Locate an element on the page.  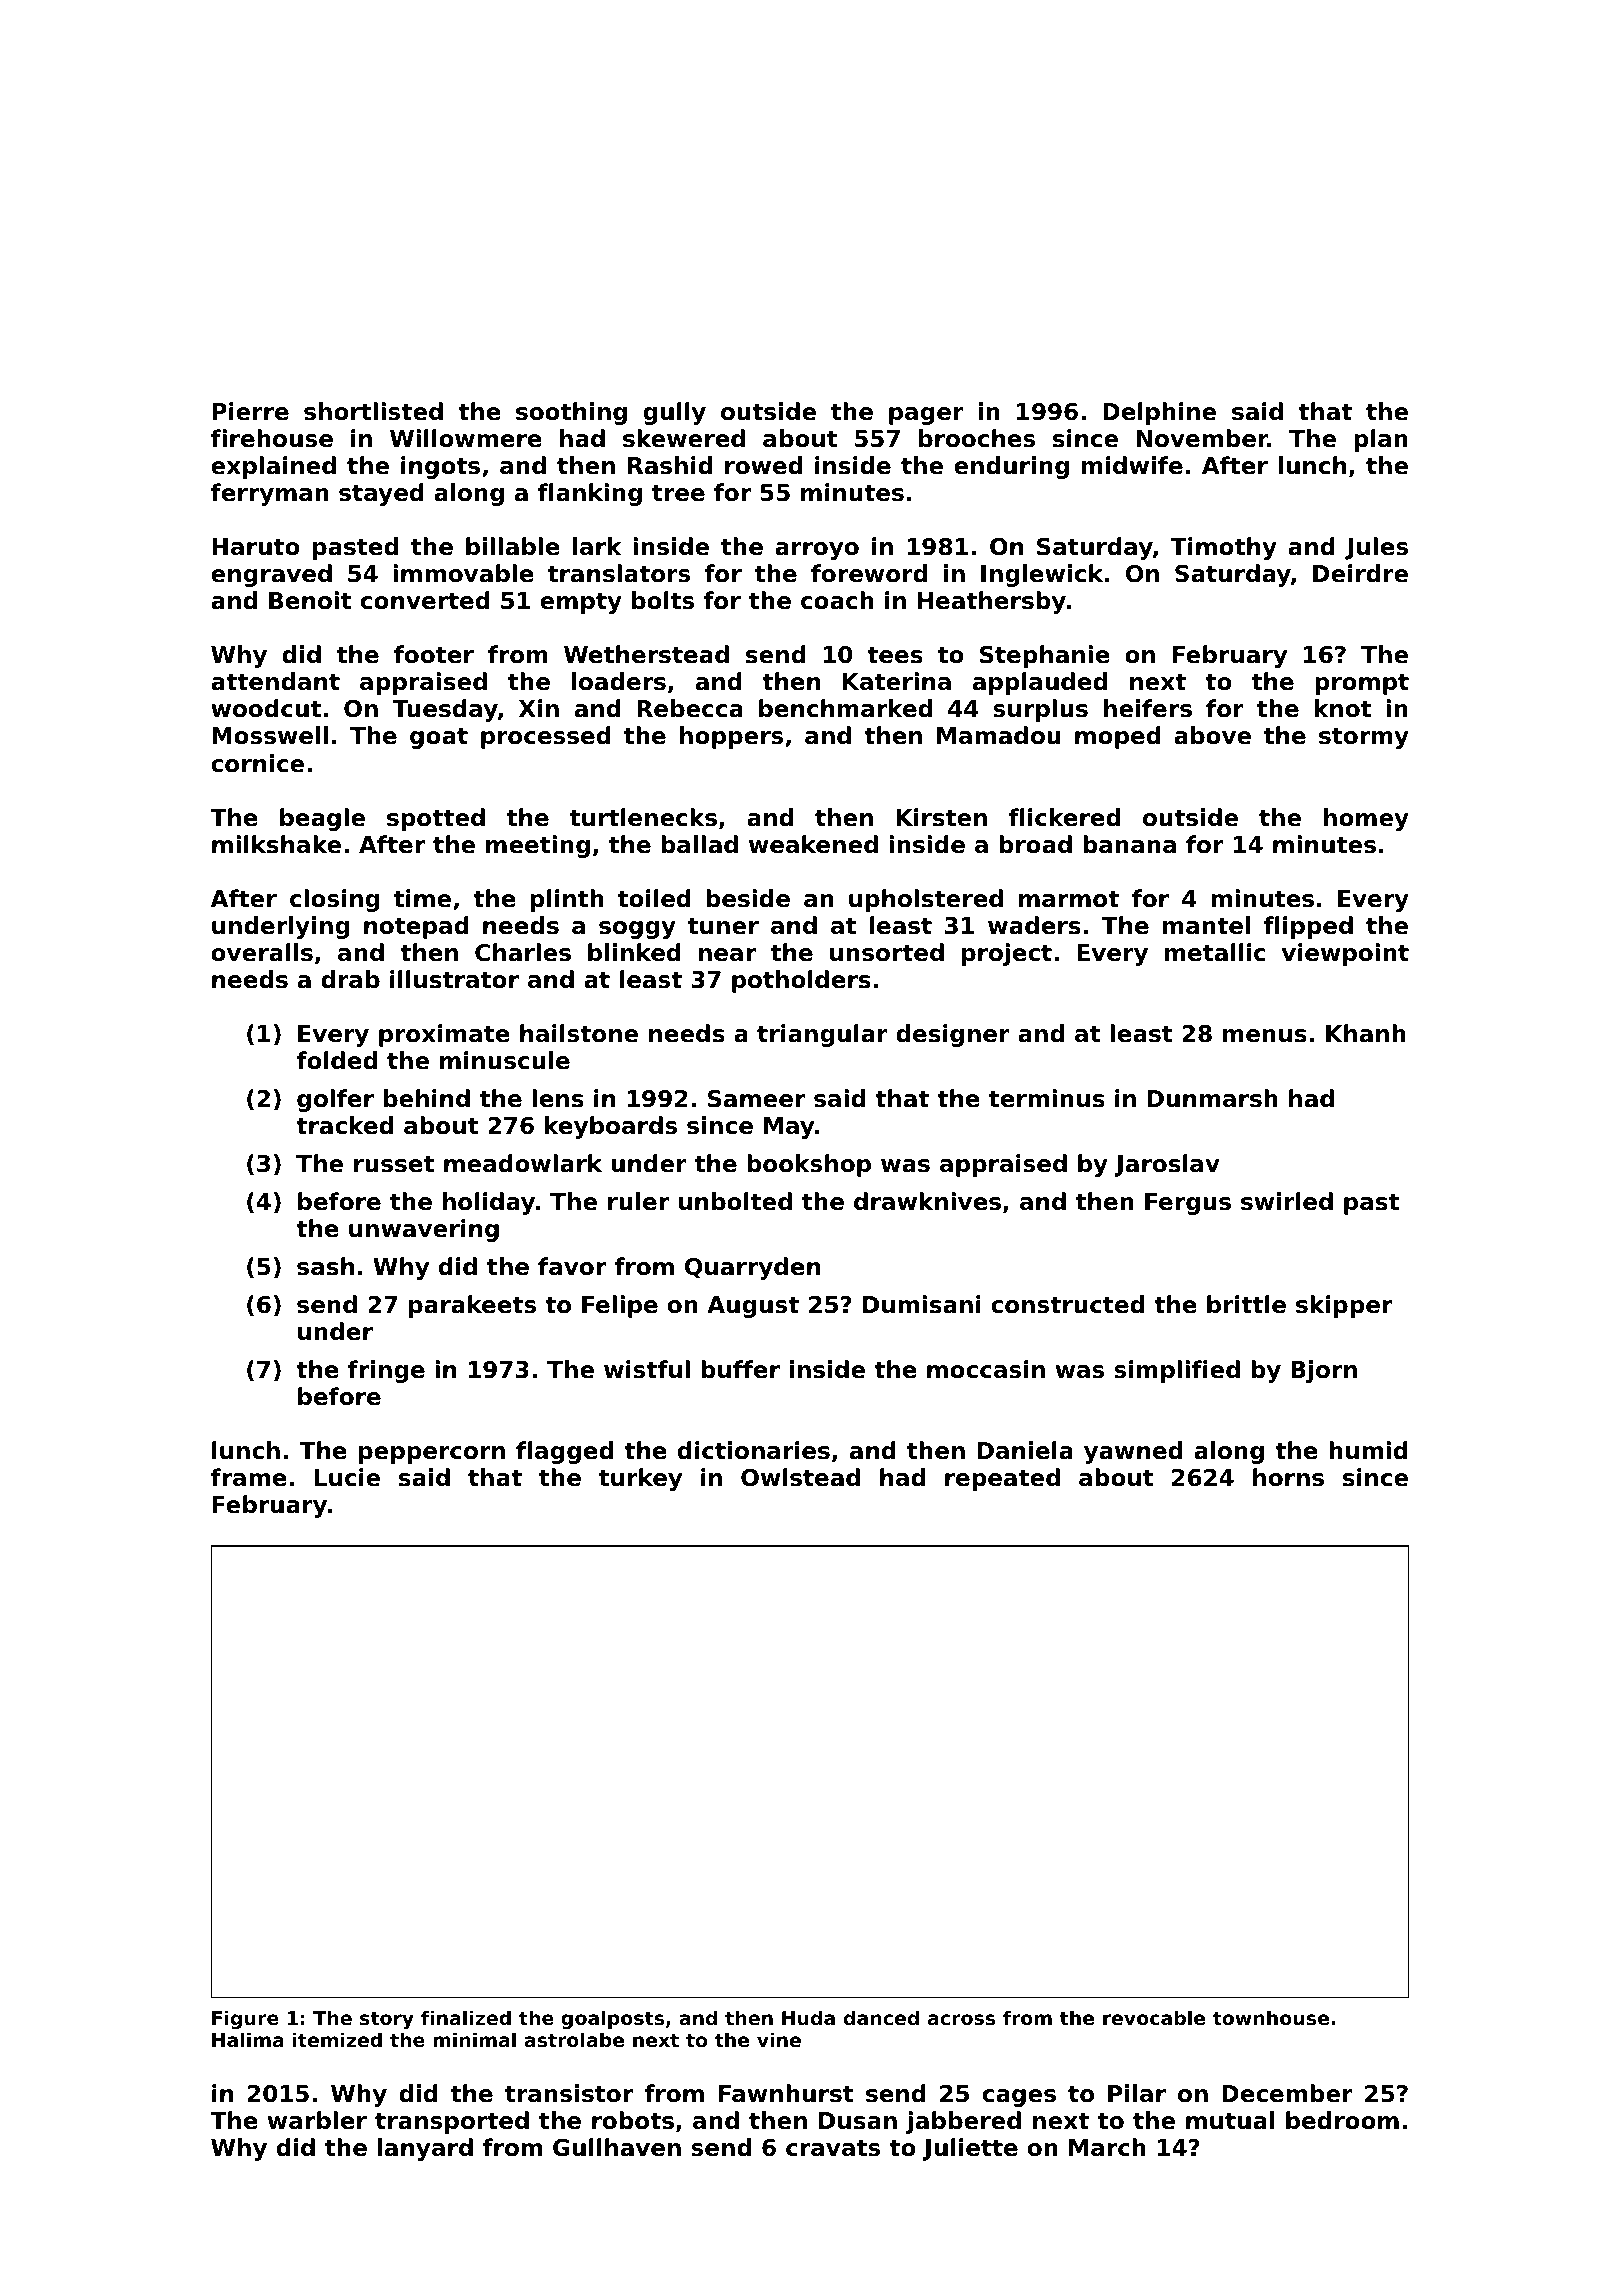
horns is located at coordinates (1288, 1477).
